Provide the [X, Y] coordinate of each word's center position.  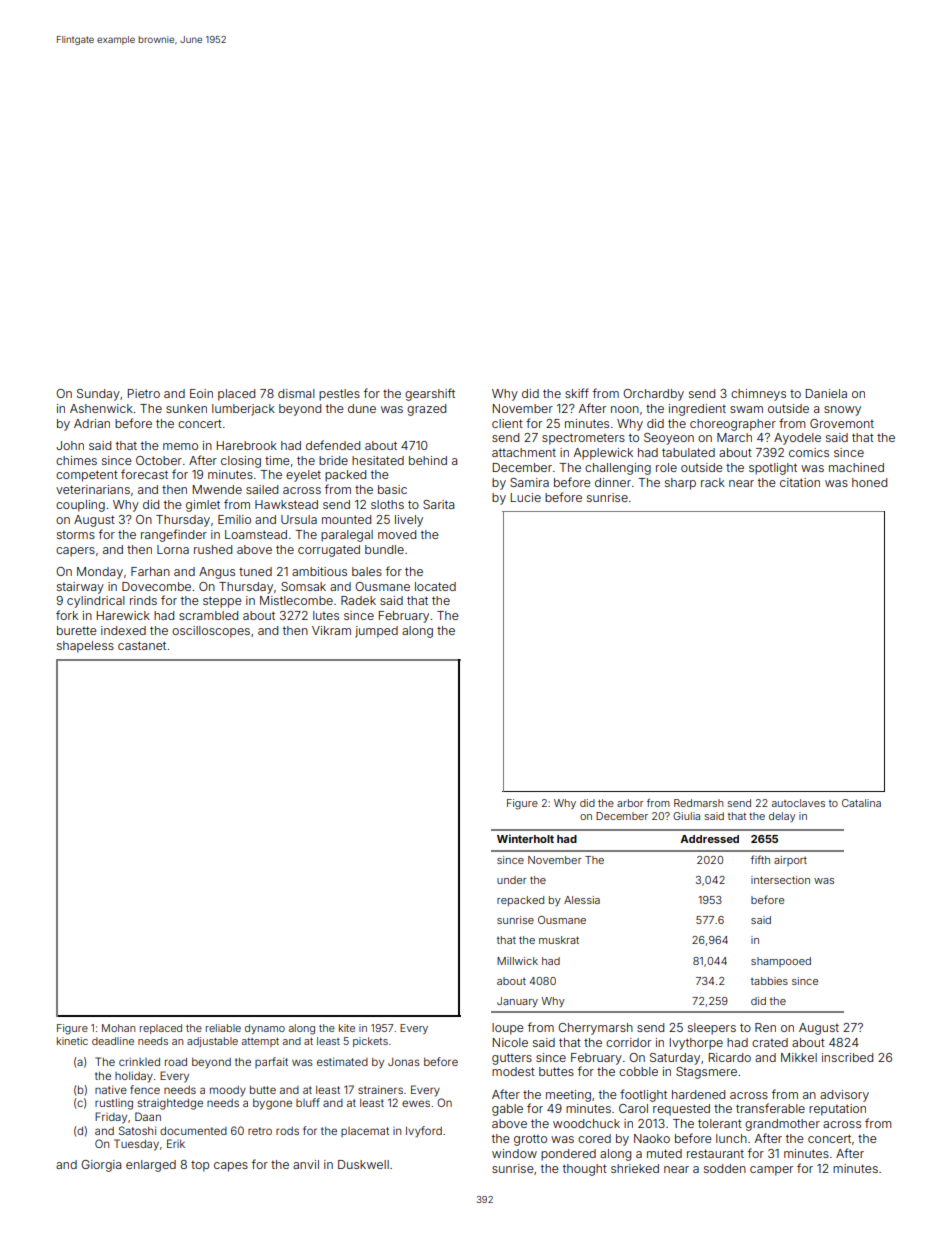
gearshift [430, 394]
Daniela [826, 393]
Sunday [98, 395]
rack [713, 482]
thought [585, 1170]
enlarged [151, 1166]
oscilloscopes [211, 632]
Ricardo [730, 1057]
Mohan [118, 1028]
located [435, 586]
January [517, 1002]
